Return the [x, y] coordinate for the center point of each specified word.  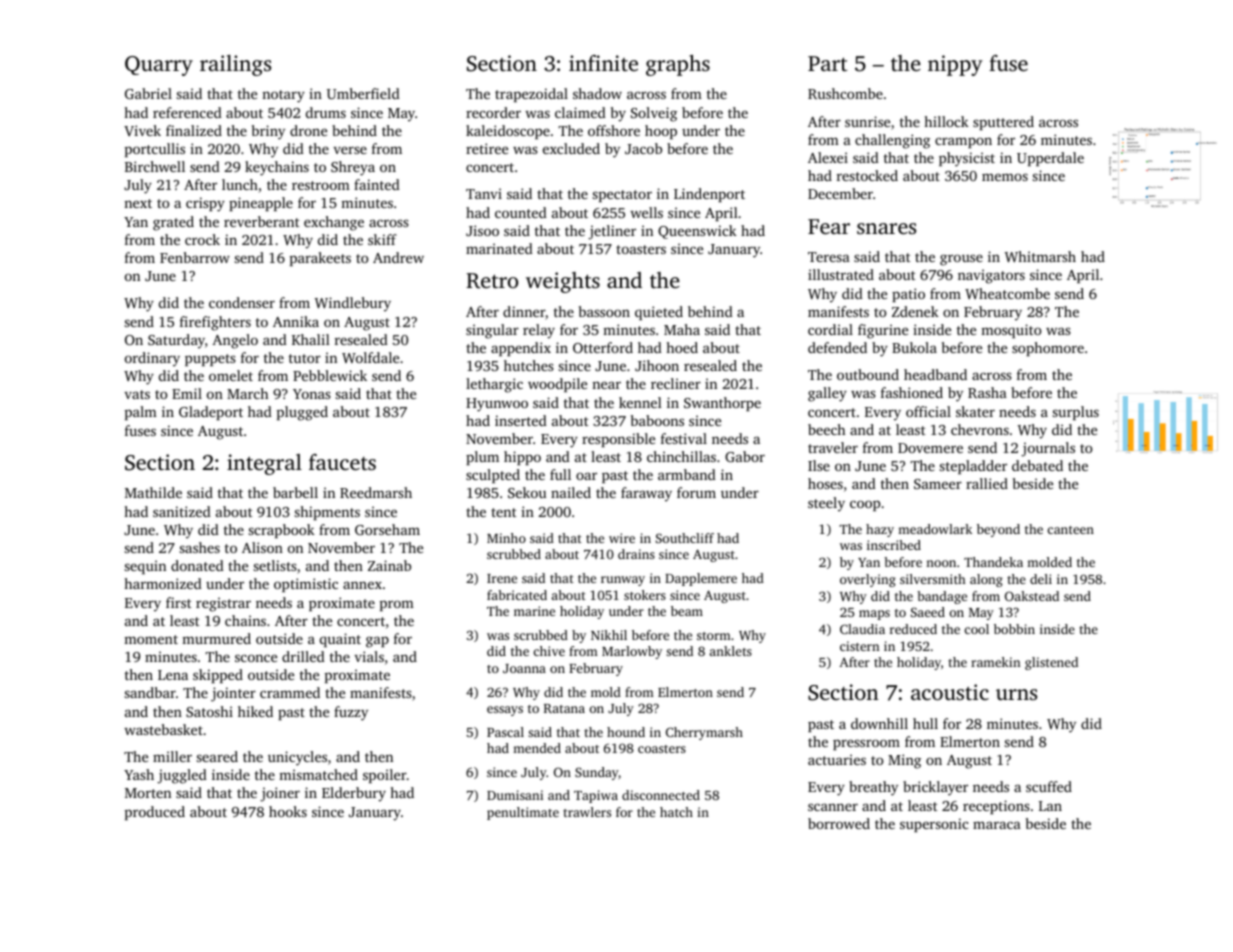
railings [235, 65]
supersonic [934, 825]
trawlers [587, 812]
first [179, 602]
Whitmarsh [1040, 256]
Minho [506, 538]
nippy [955, 65]
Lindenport [709, 195]
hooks [288, 811]
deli [1041, 579]
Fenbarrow [195, 257]
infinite [603, 63]
